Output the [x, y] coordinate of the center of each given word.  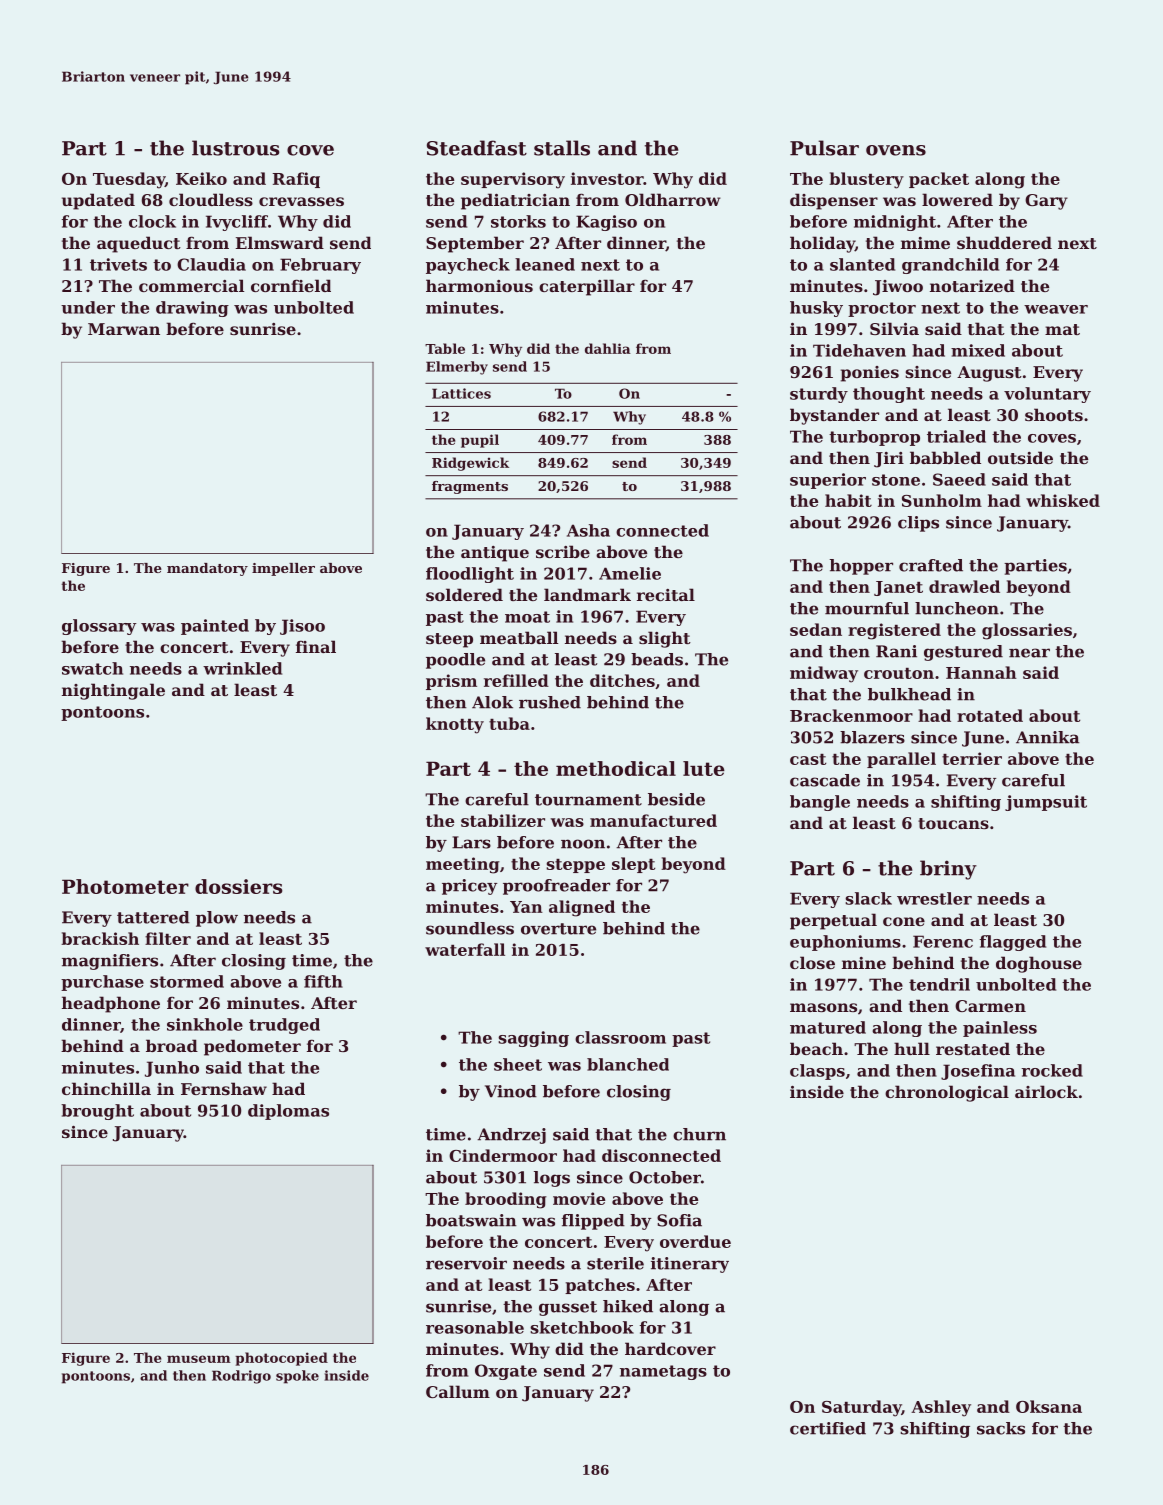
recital [666, 594]
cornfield [291, 285]
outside [1020, 457]
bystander [834, 416]
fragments [470, 487]
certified [828, 1428]
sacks [1001, 1428]
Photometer [125, 886]
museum [199, 1359]
